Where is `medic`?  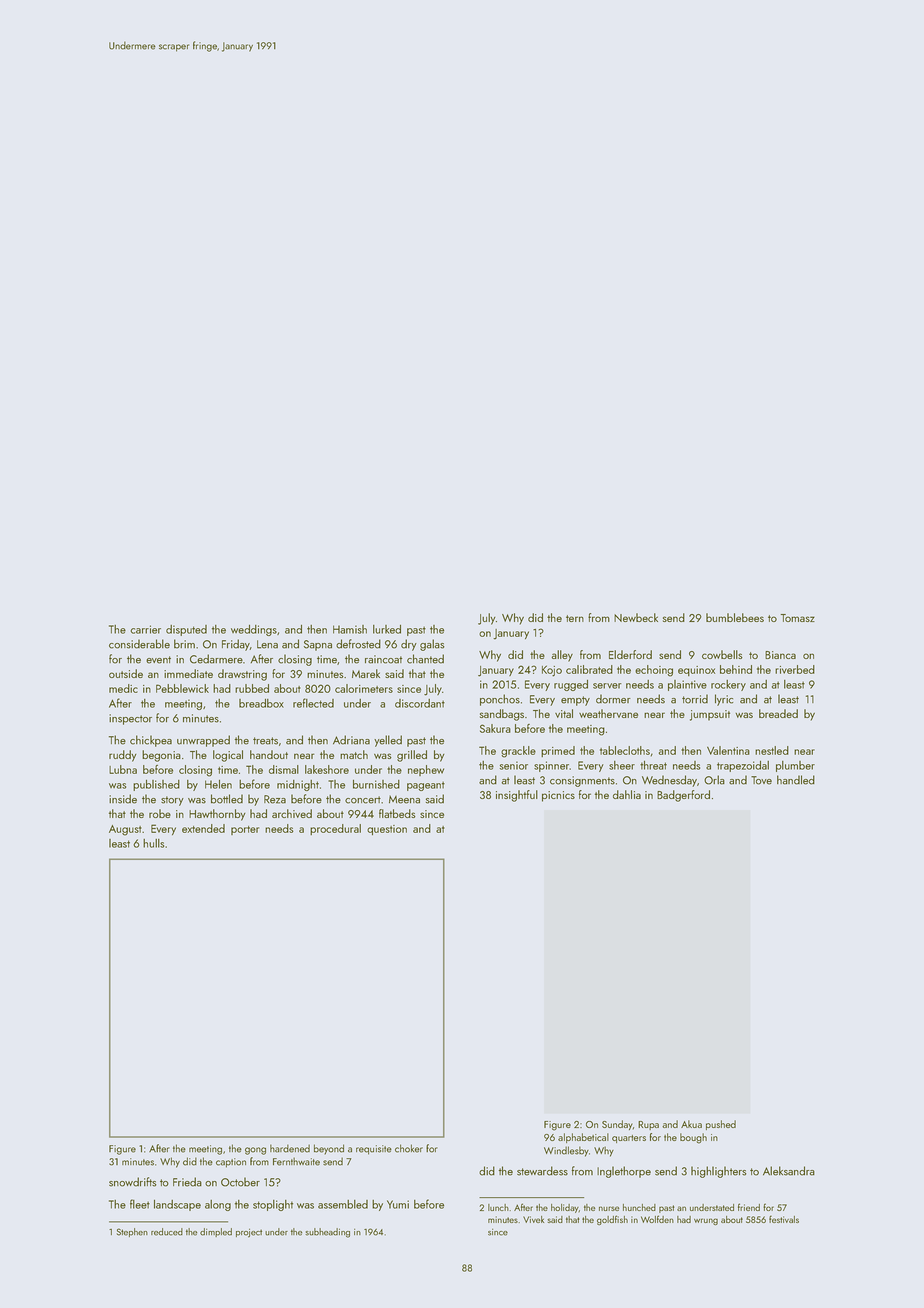 medic is located at coordinates (123, 688).
